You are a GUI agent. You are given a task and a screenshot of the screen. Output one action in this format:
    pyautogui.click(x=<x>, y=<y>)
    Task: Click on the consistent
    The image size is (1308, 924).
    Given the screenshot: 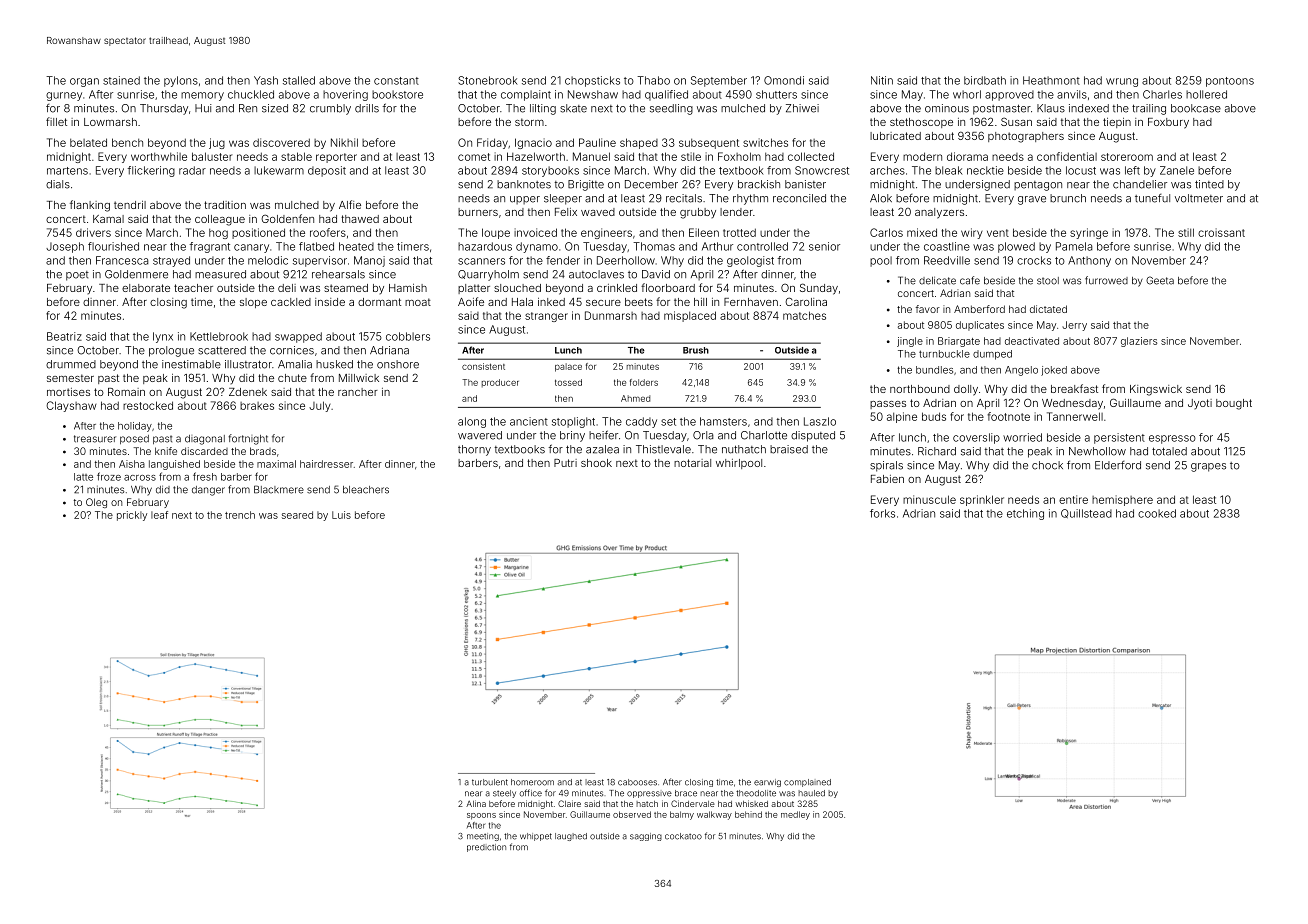 What is the action you would take?
    pyautogui.click(x=483, y=366)
